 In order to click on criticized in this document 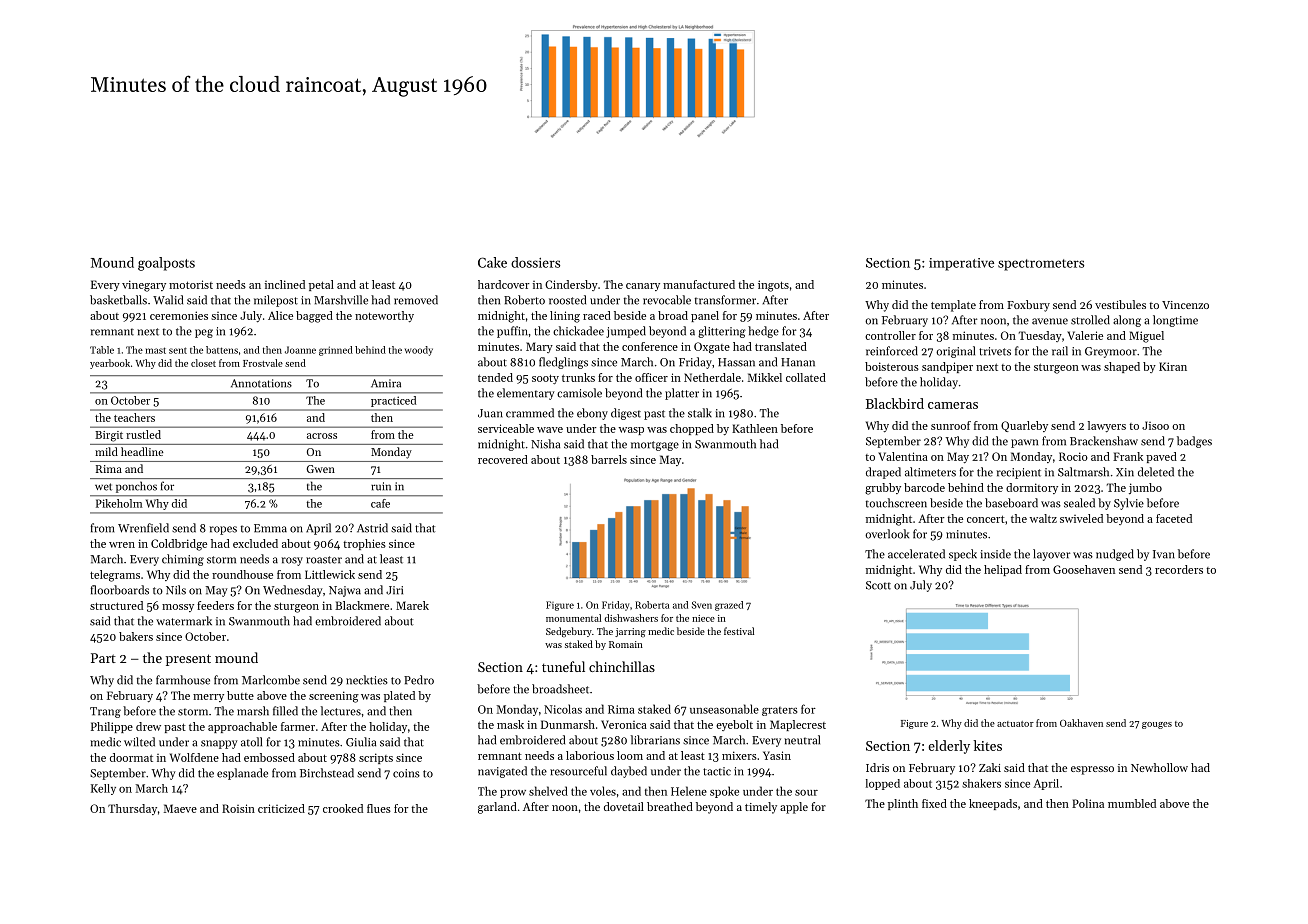, I will do `click(281, 808)`.
